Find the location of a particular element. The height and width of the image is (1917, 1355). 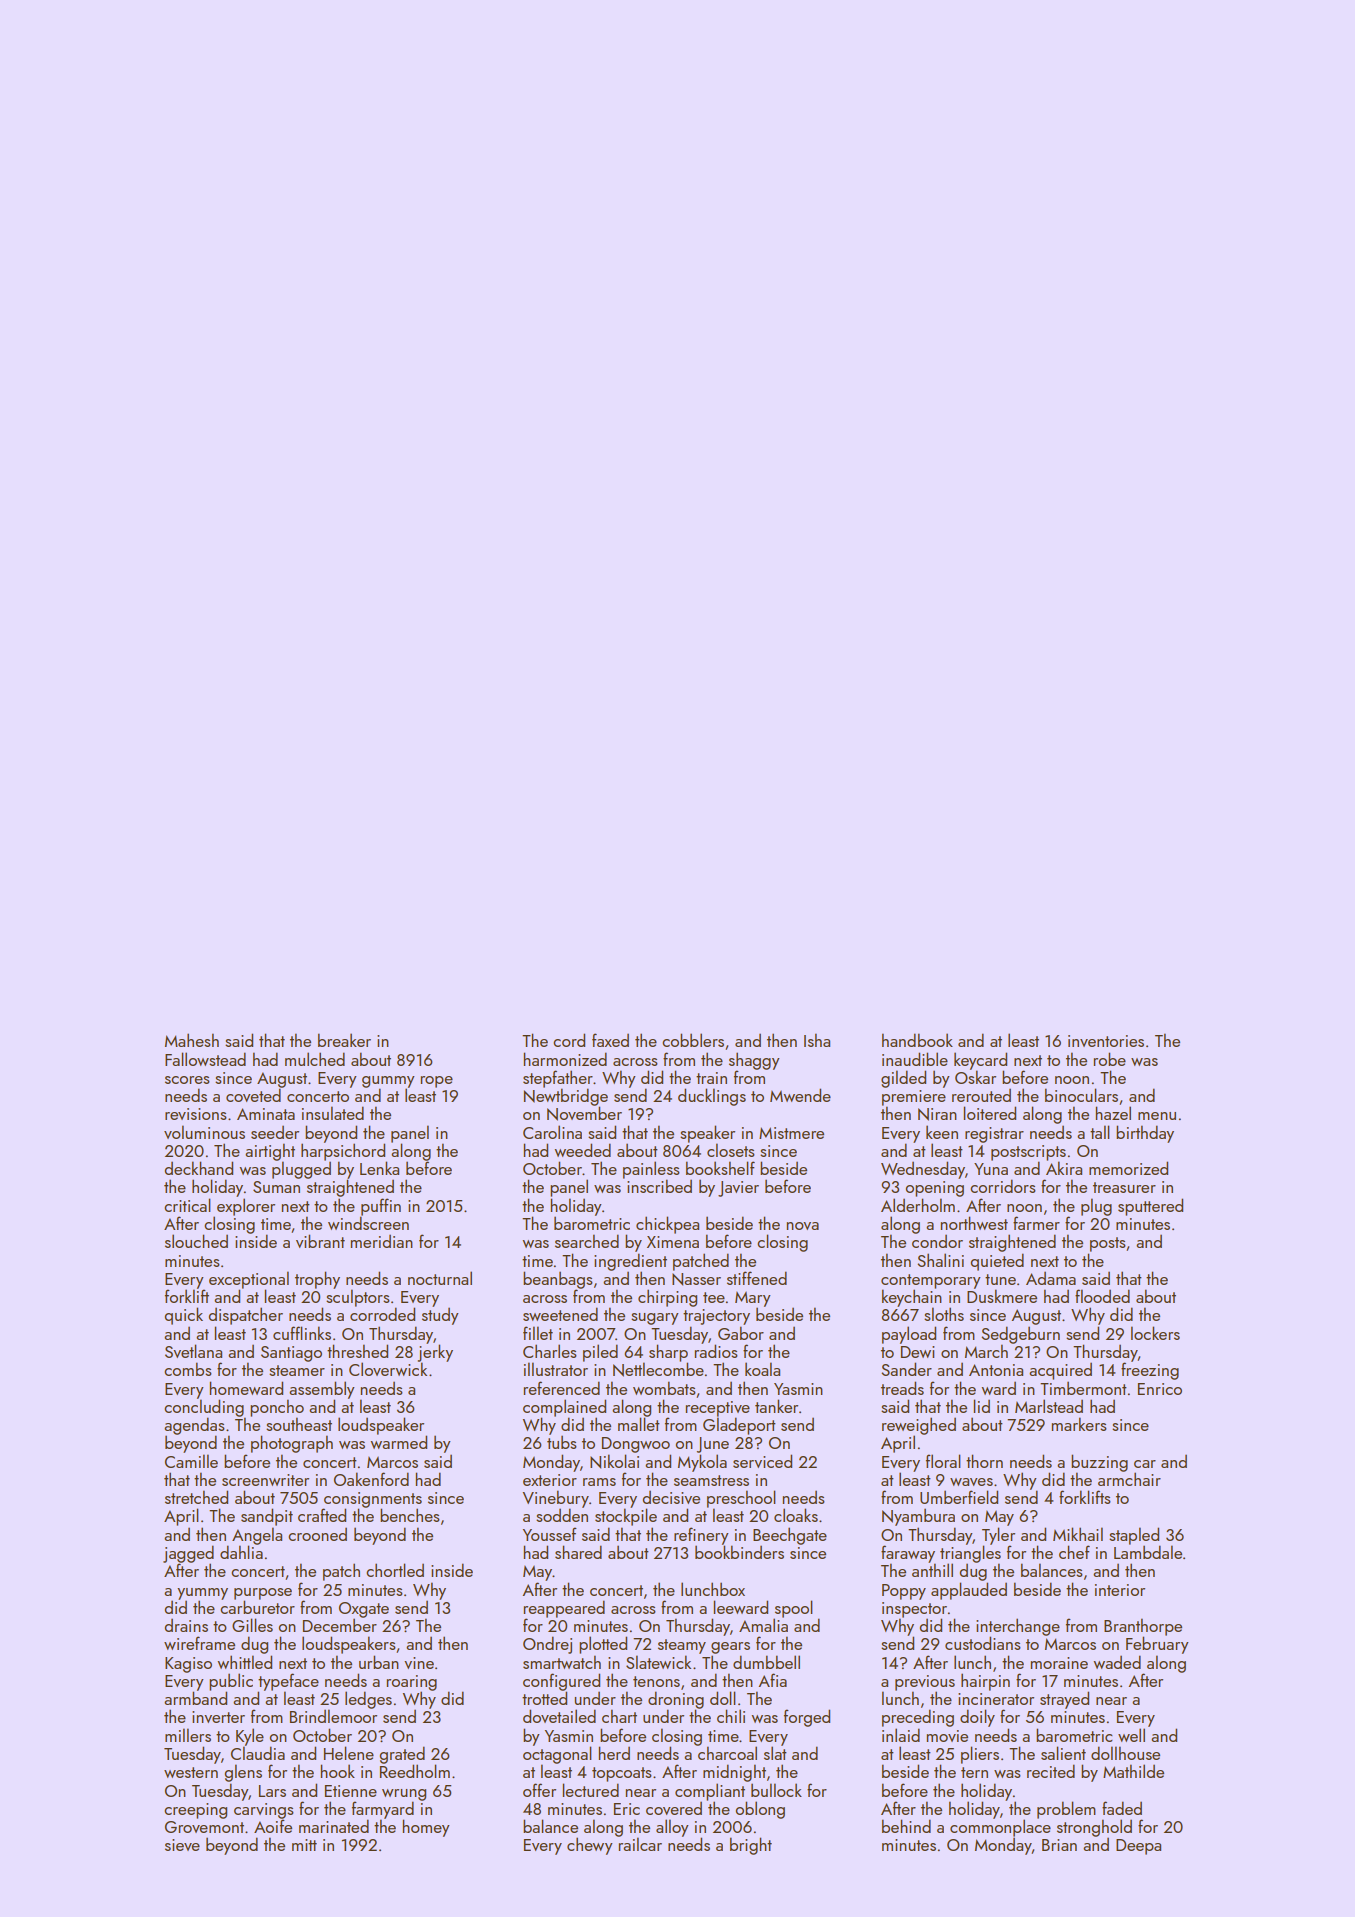

beanbags is located at coordinates (558, 1280).
